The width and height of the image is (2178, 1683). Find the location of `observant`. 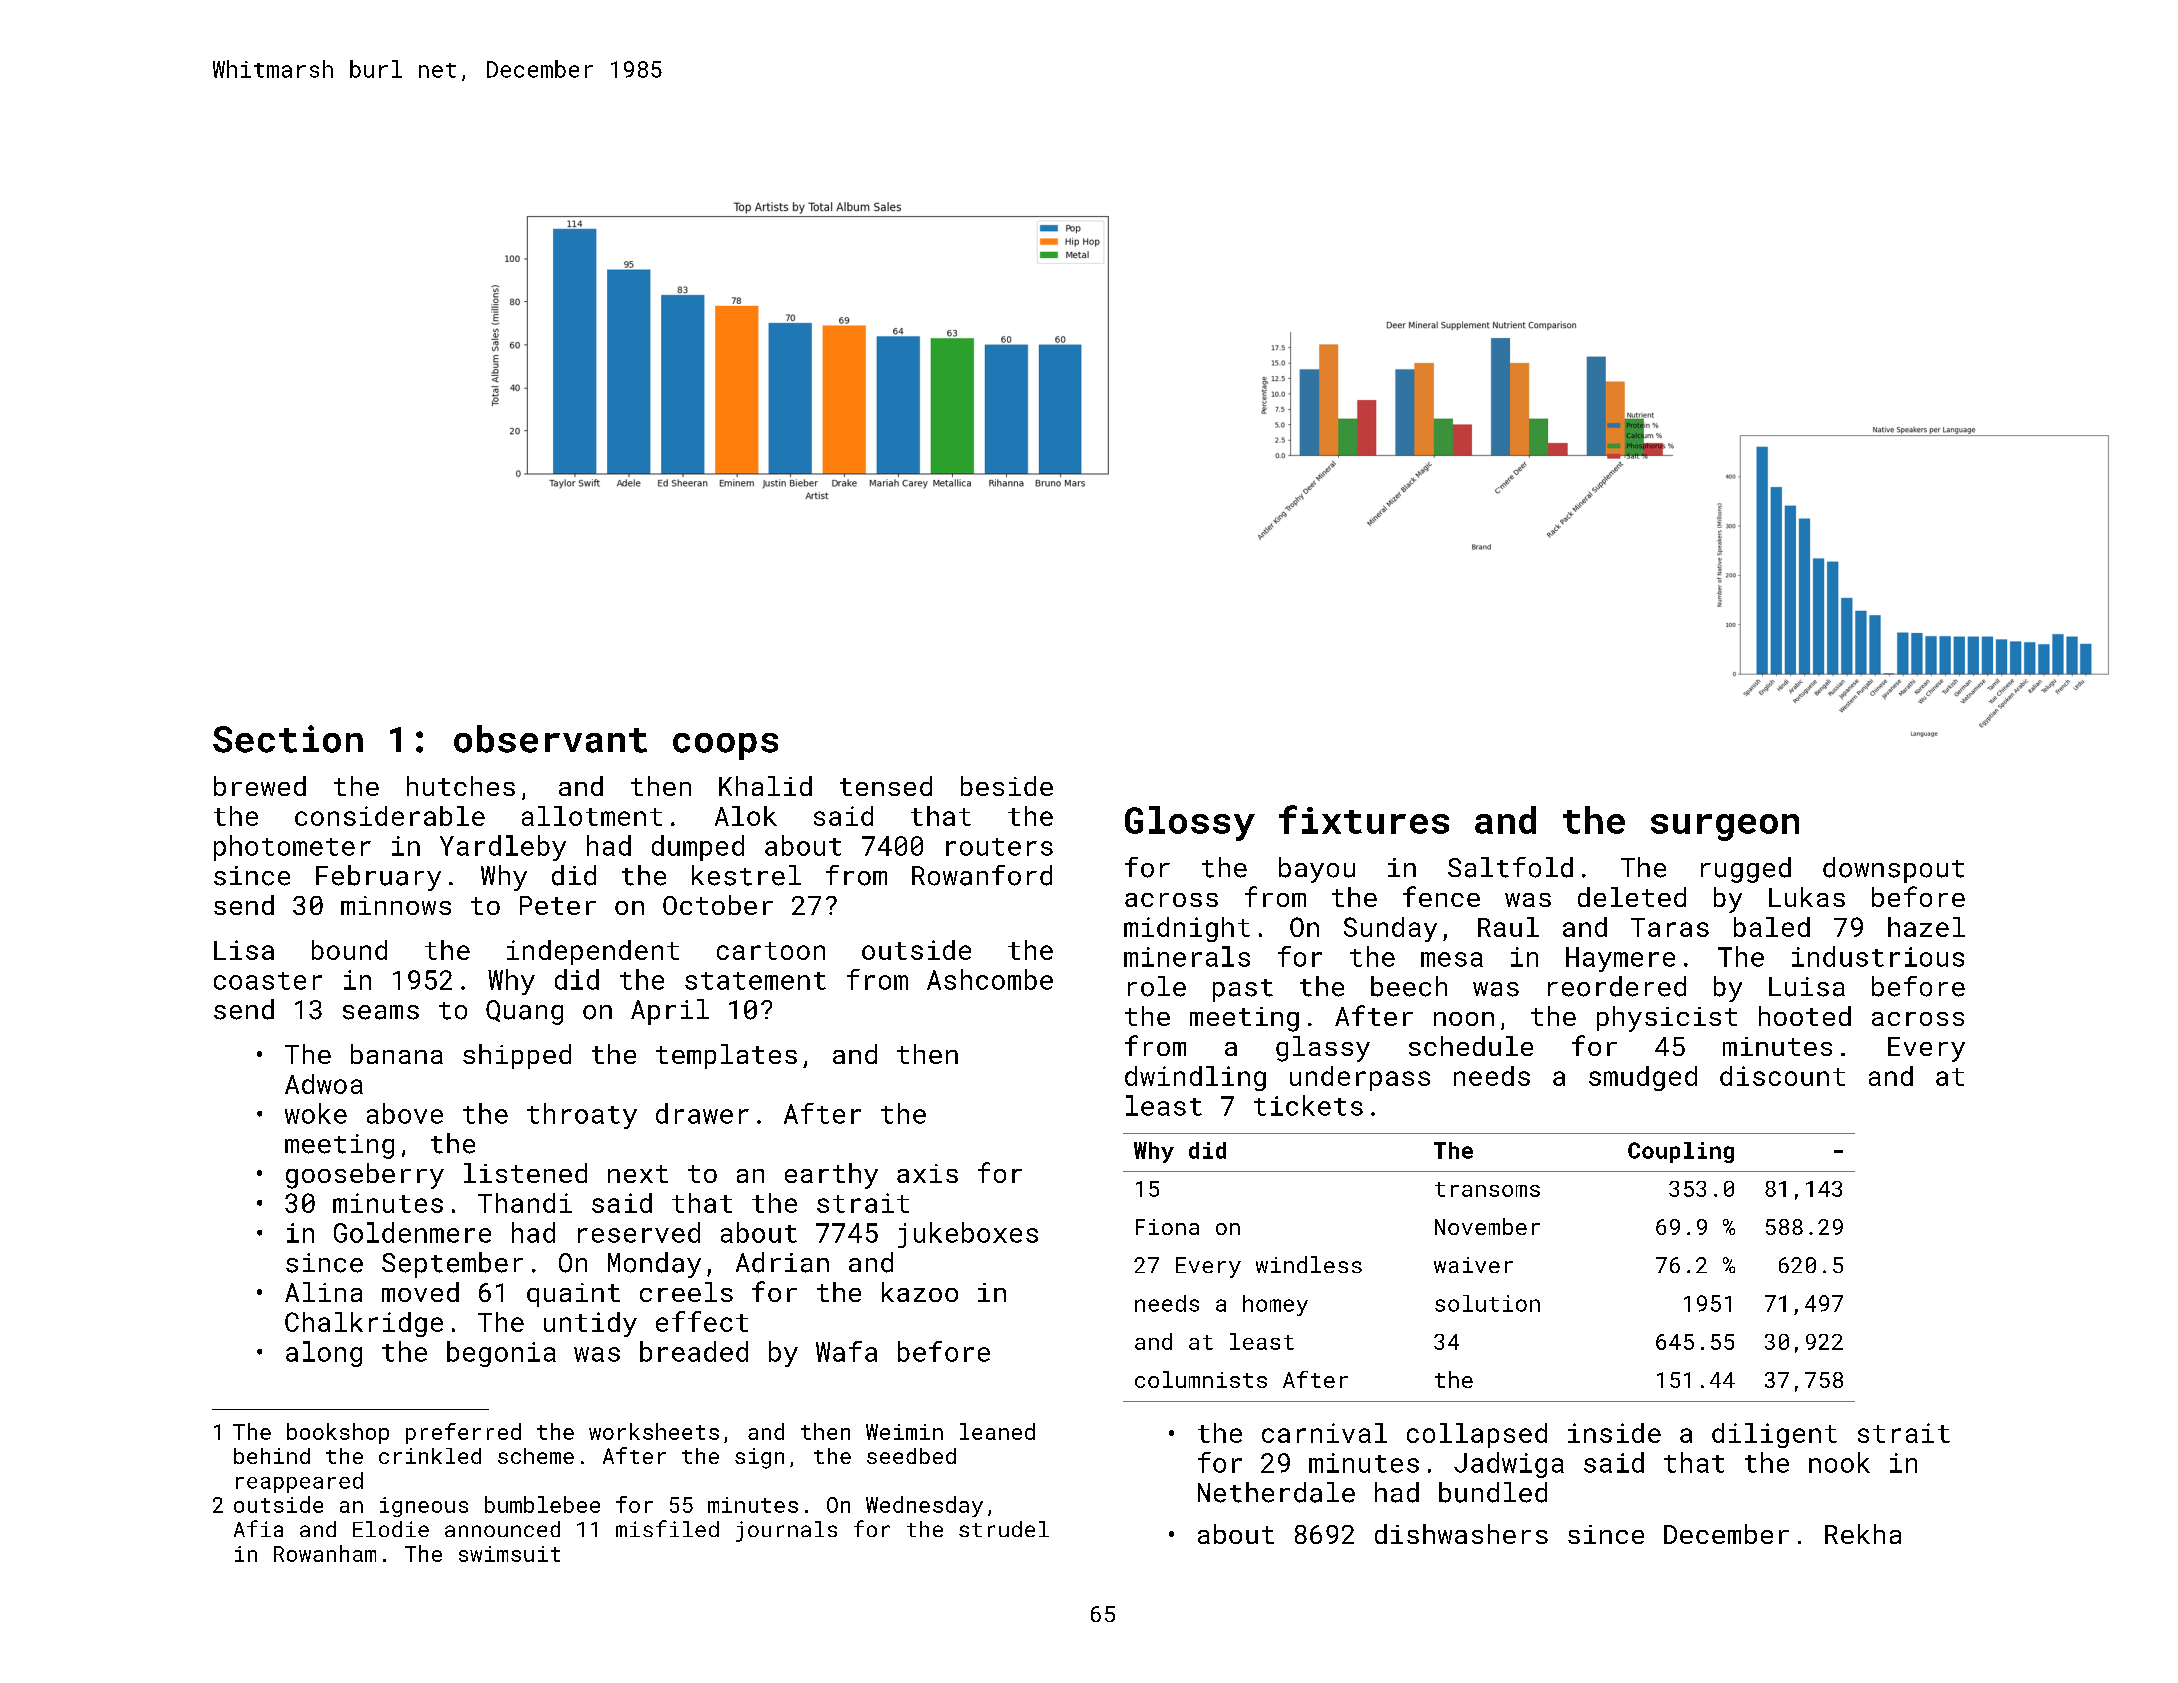

observant is located at coordinates (550, 739).
